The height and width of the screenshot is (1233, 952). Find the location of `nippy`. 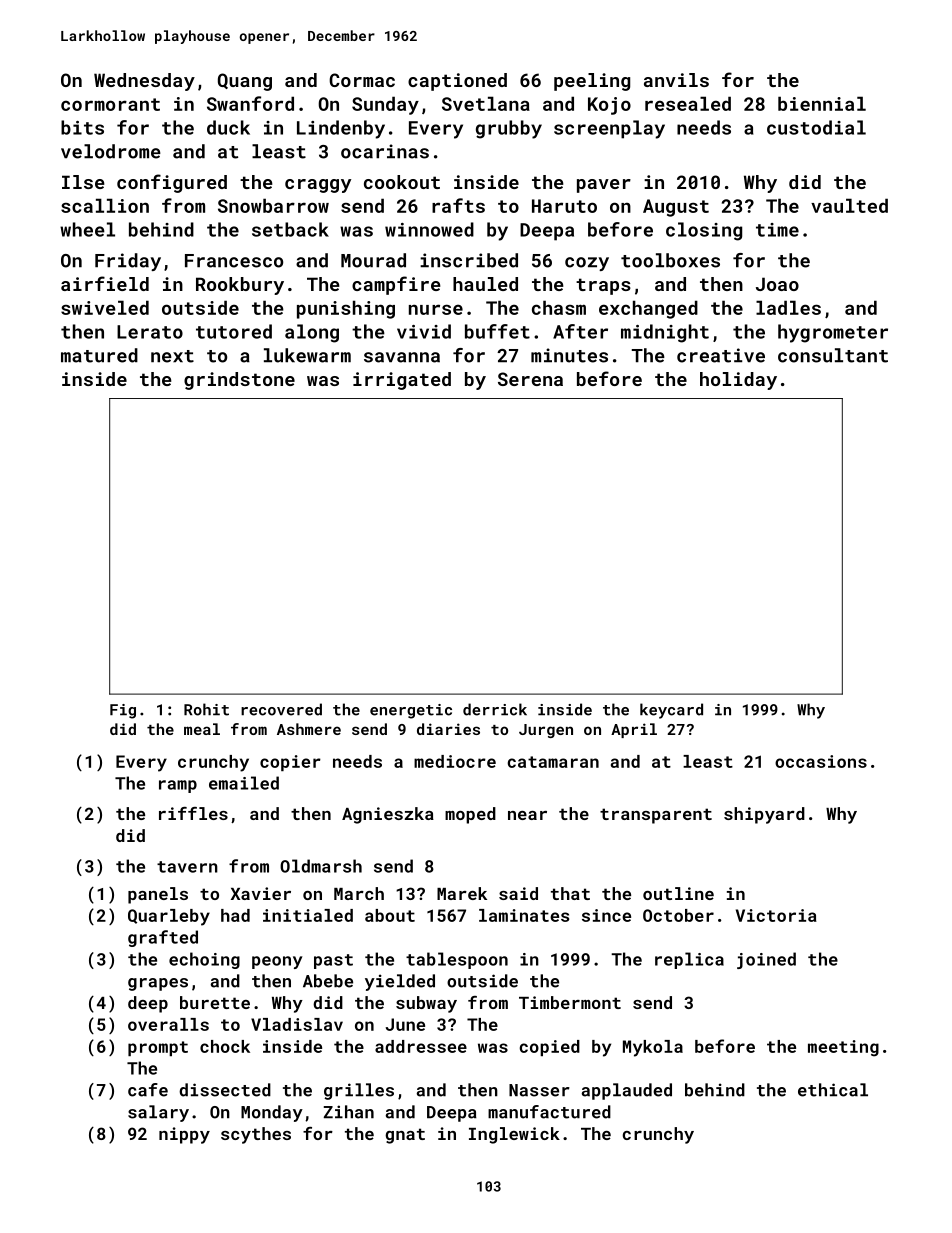

nippy is located at coordinates (184, 1135).
